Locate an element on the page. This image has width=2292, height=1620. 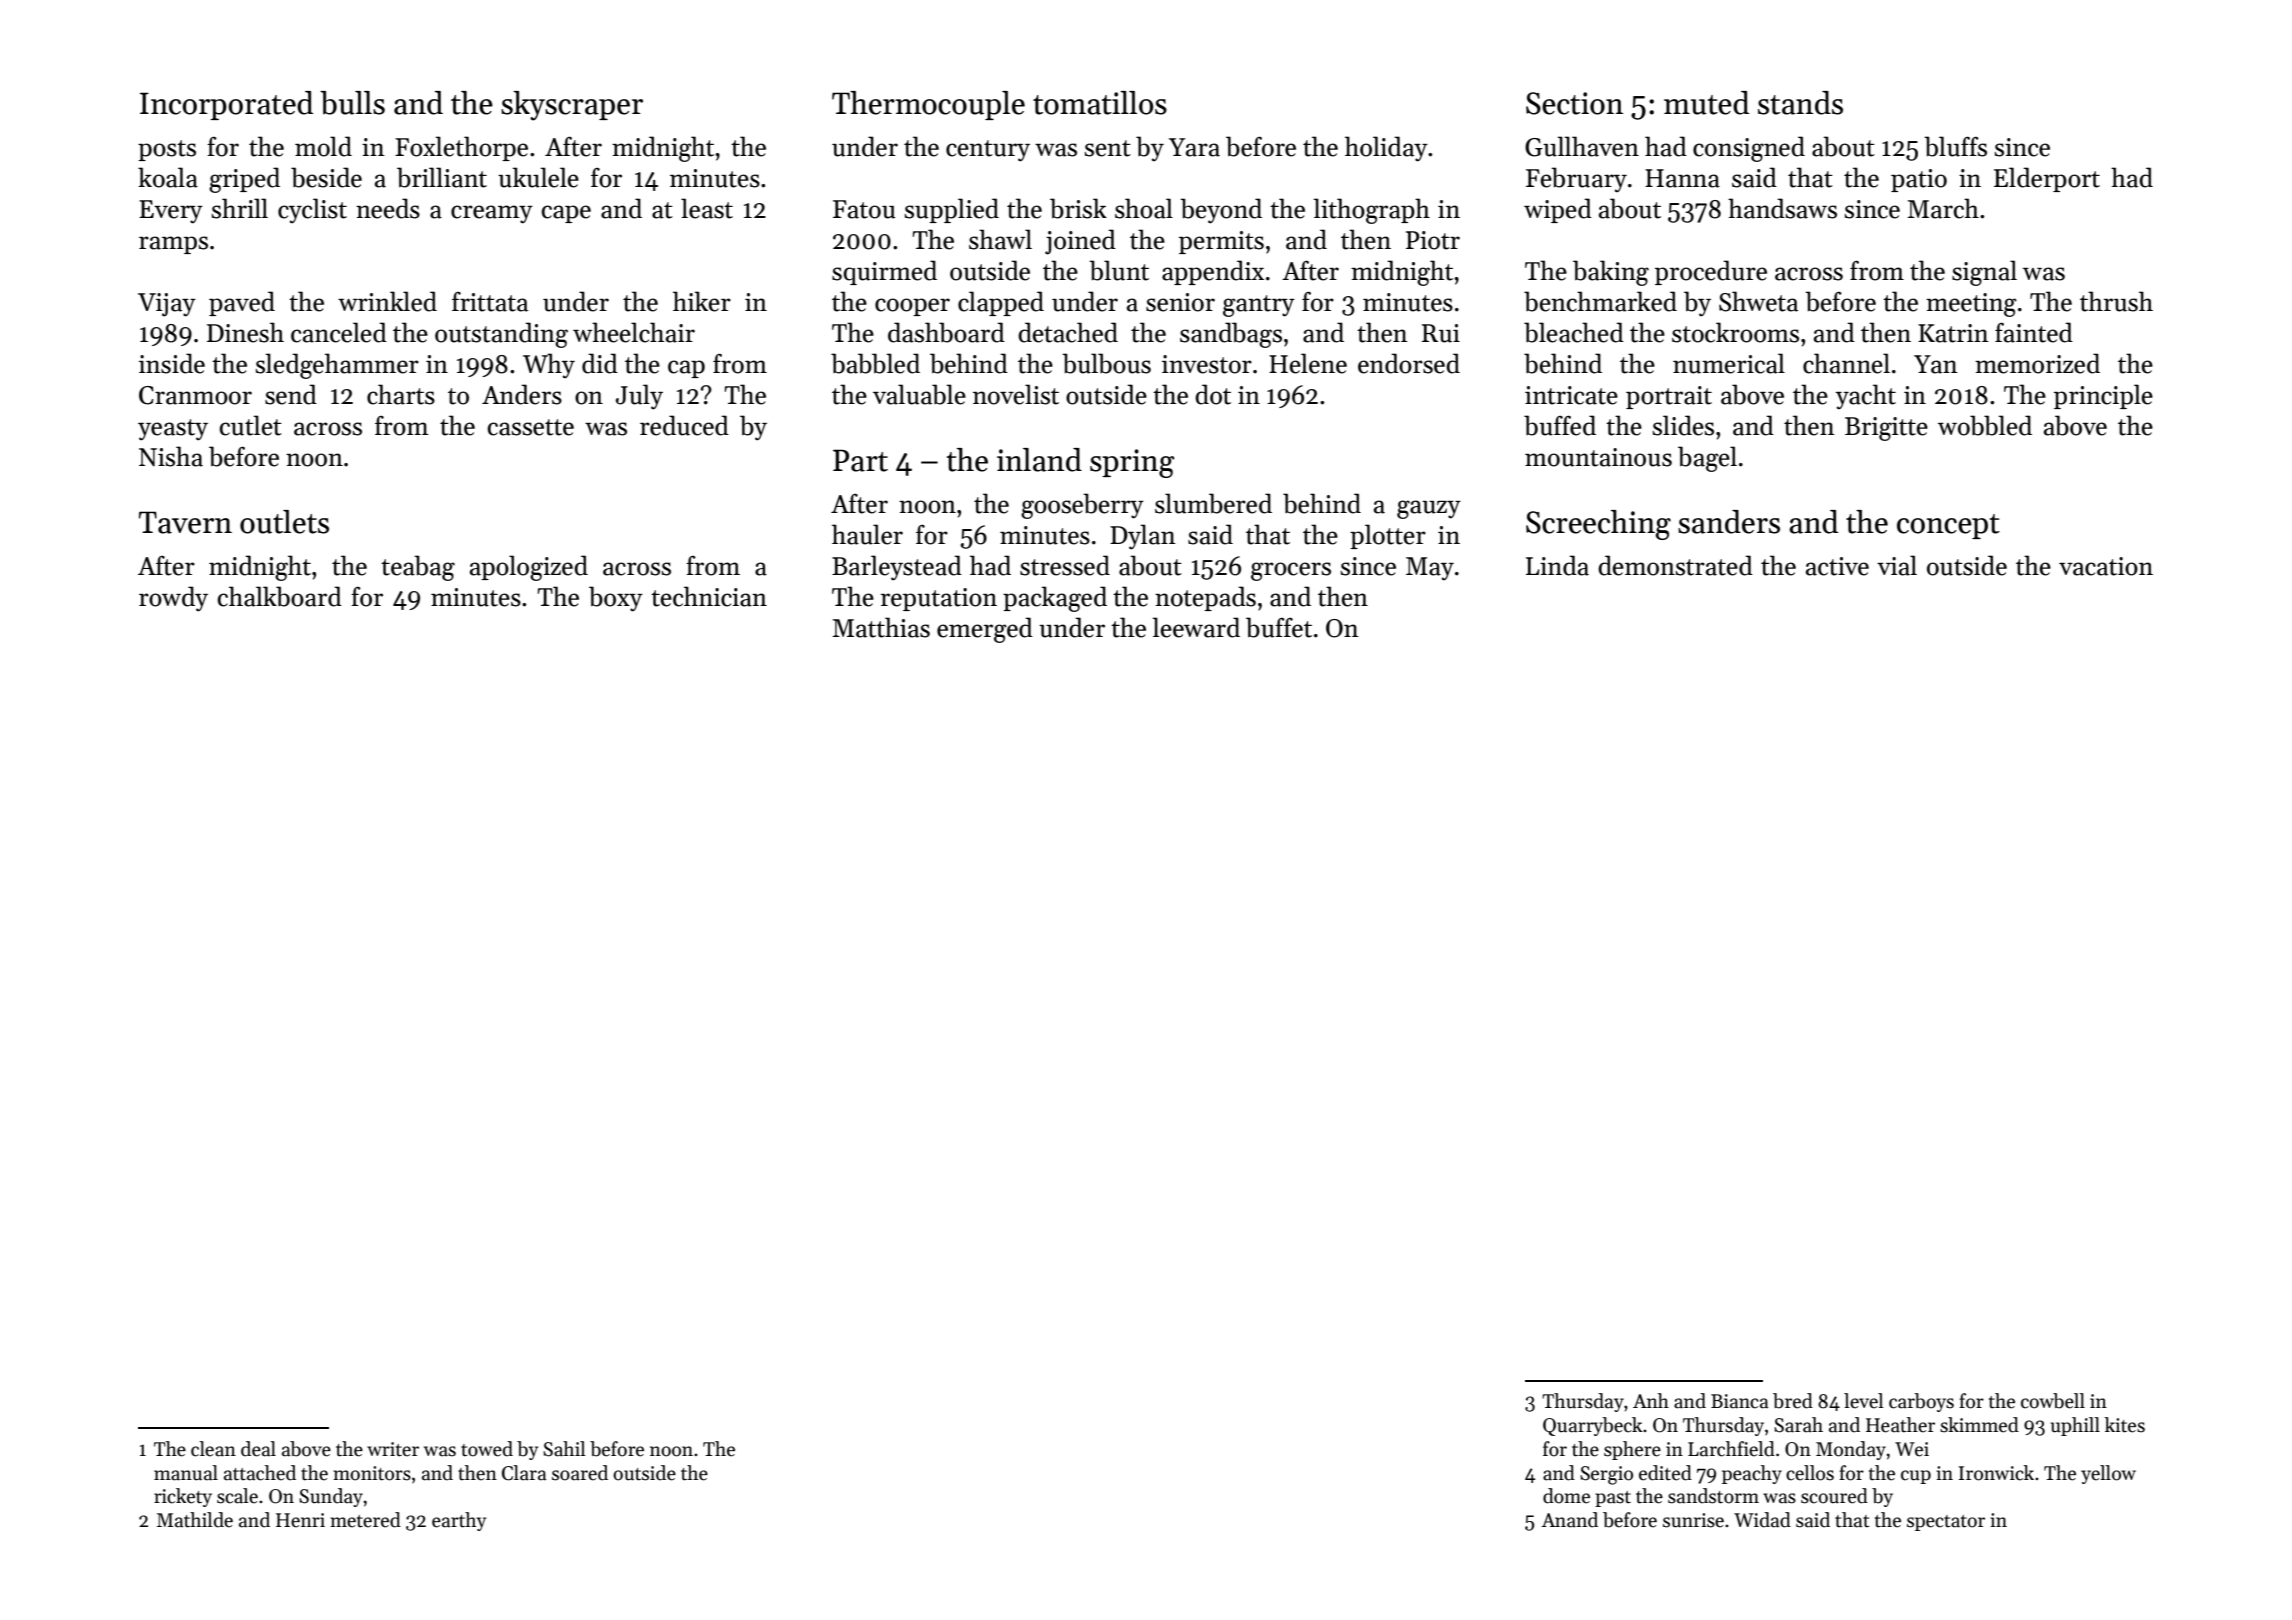
vacation is located at coordinates (2106, 566).
